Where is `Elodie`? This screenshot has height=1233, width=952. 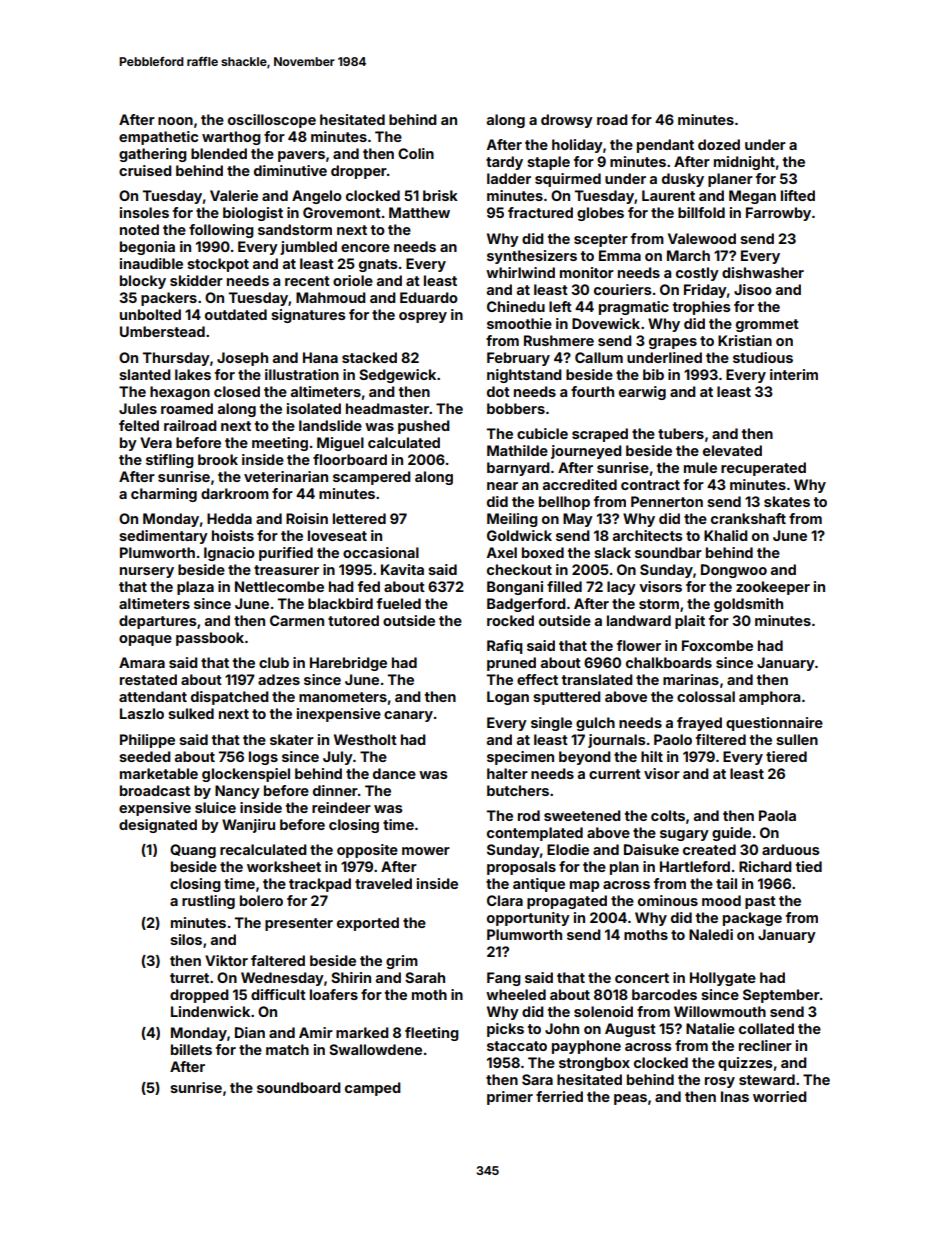
Elodie is located at coordinates (568, 849).
